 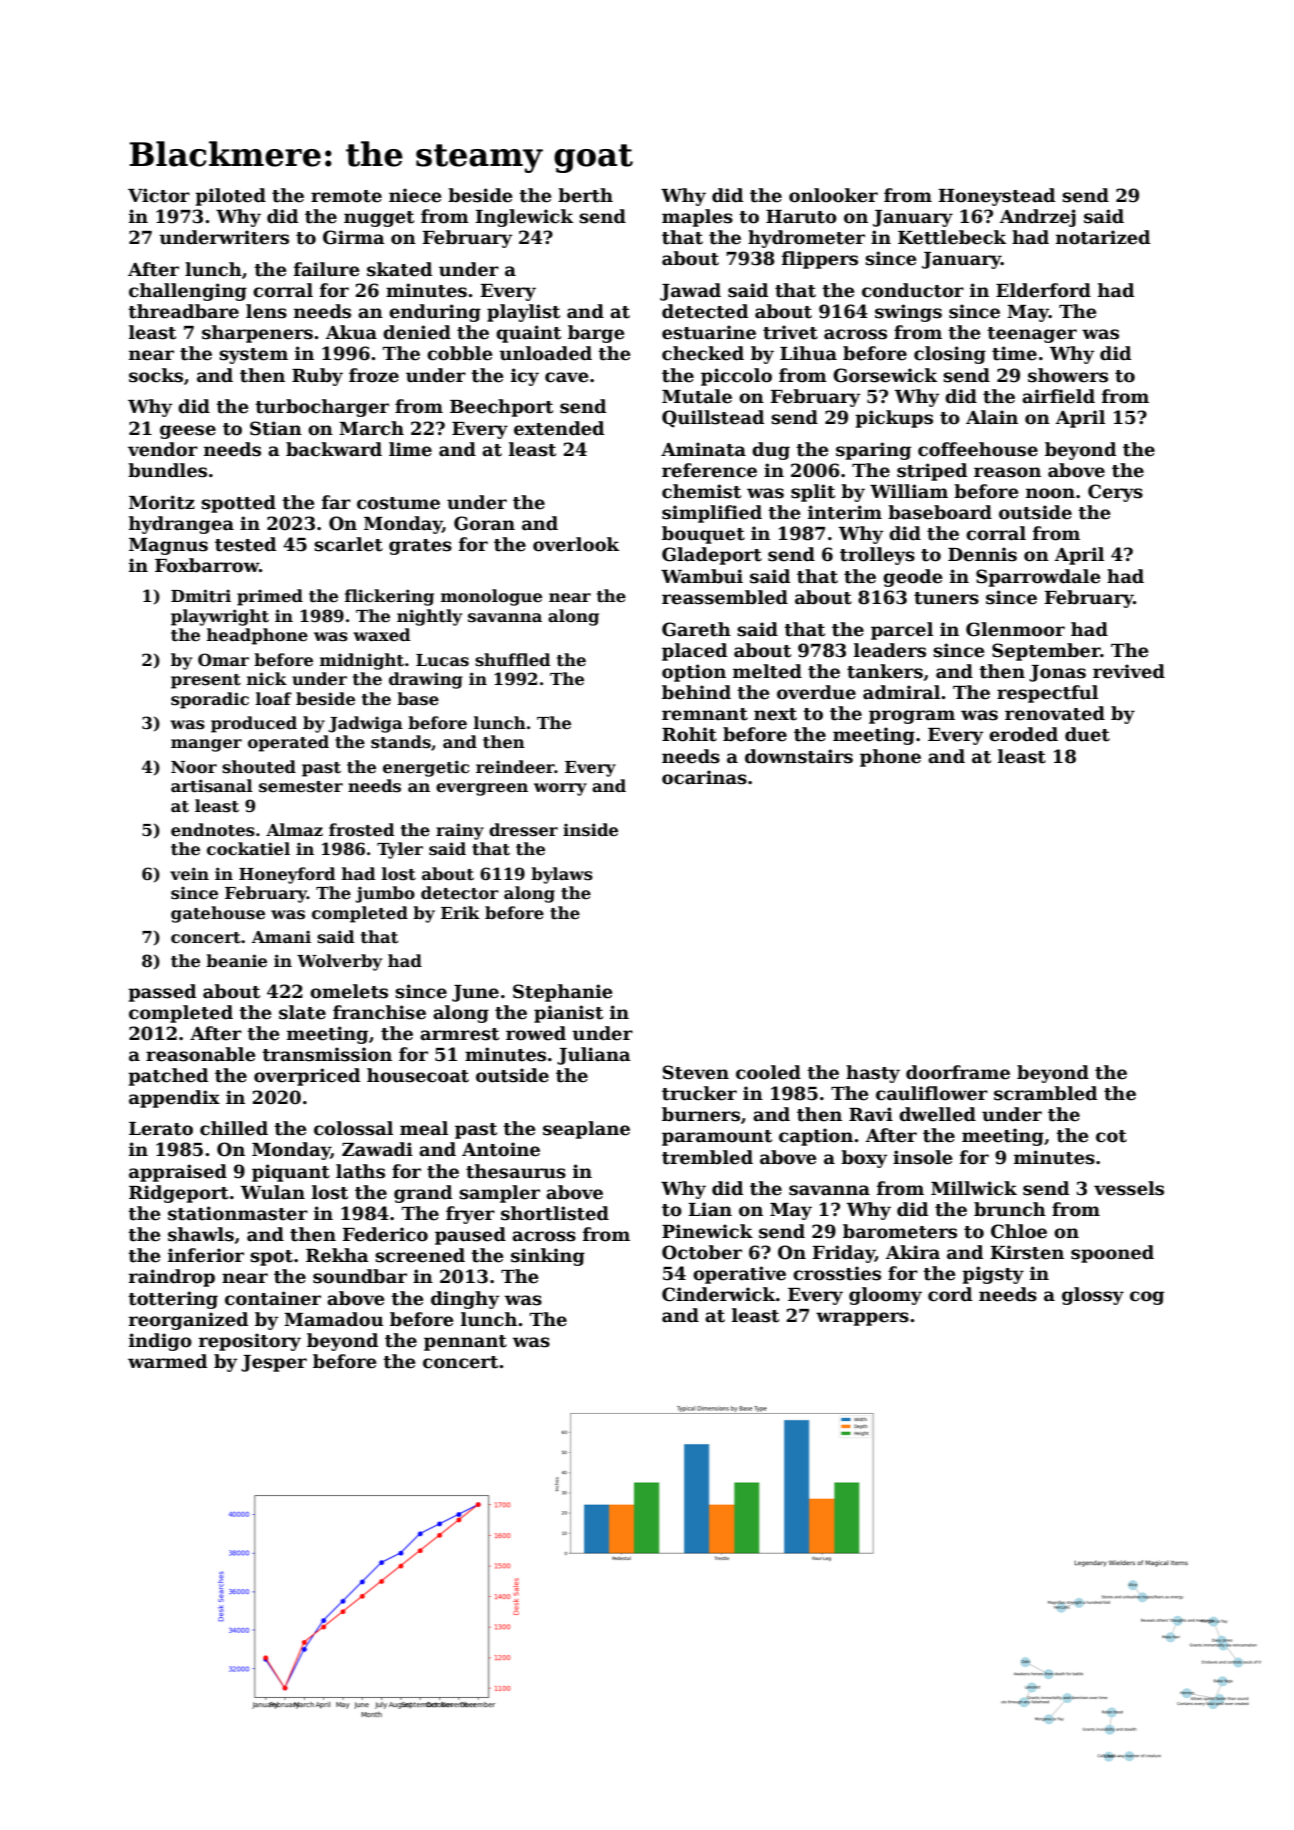 I want to click on downstairs, so click(x=799, y=756).
